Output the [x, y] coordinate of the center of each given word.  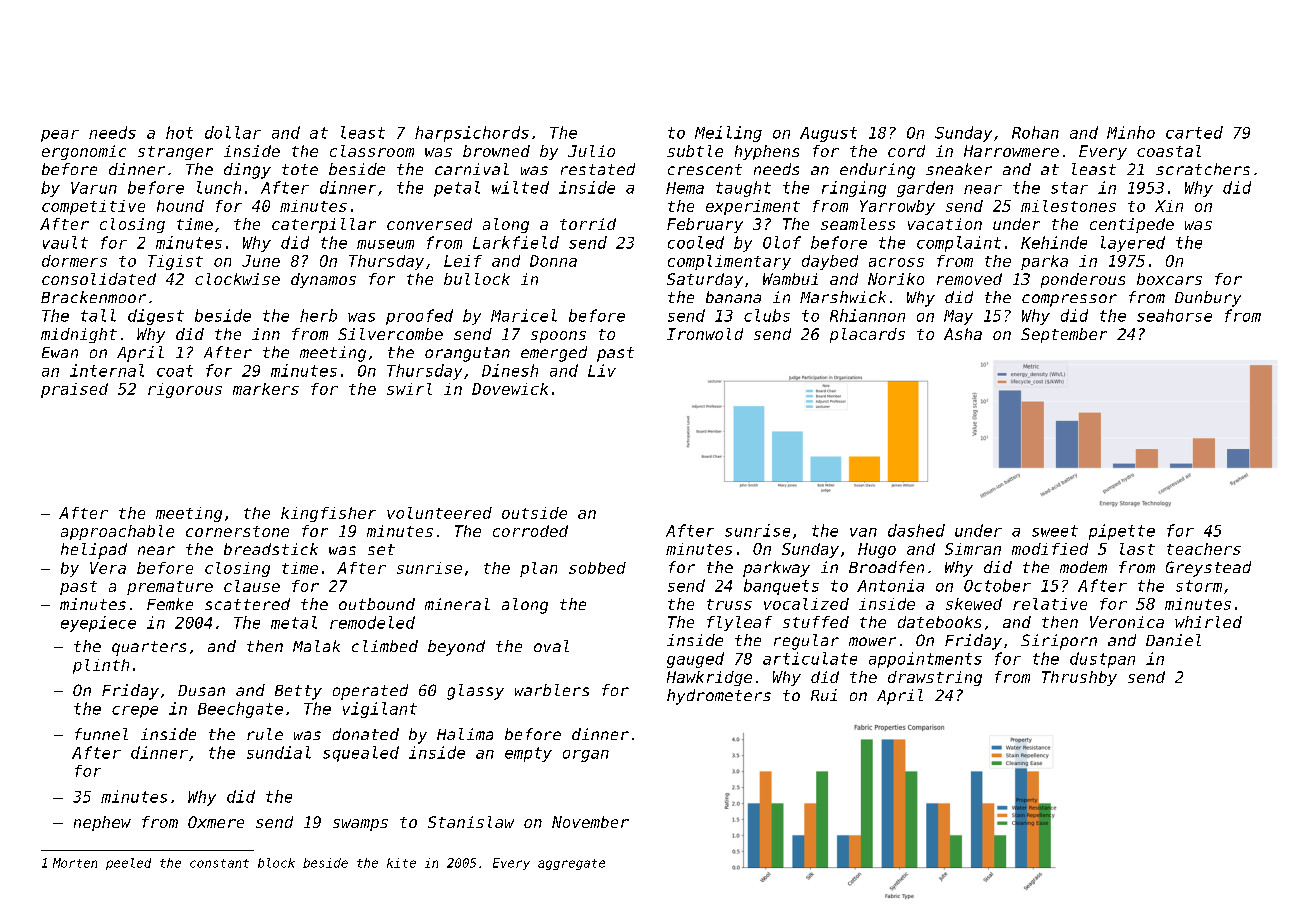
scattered [247, 604]
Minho [1131, 132]
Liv [602, 370]
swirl [409, 389]
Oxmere [216, 822]
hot [179, 132]
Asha [963, 334]
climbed [385, 646]
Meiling [728, 134]
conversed [429, 224]
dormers [74, 261]
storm [1199, 586]
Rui [824, 695]
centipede [1132, 225]
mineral [457, 604]
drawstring [935, 678]
